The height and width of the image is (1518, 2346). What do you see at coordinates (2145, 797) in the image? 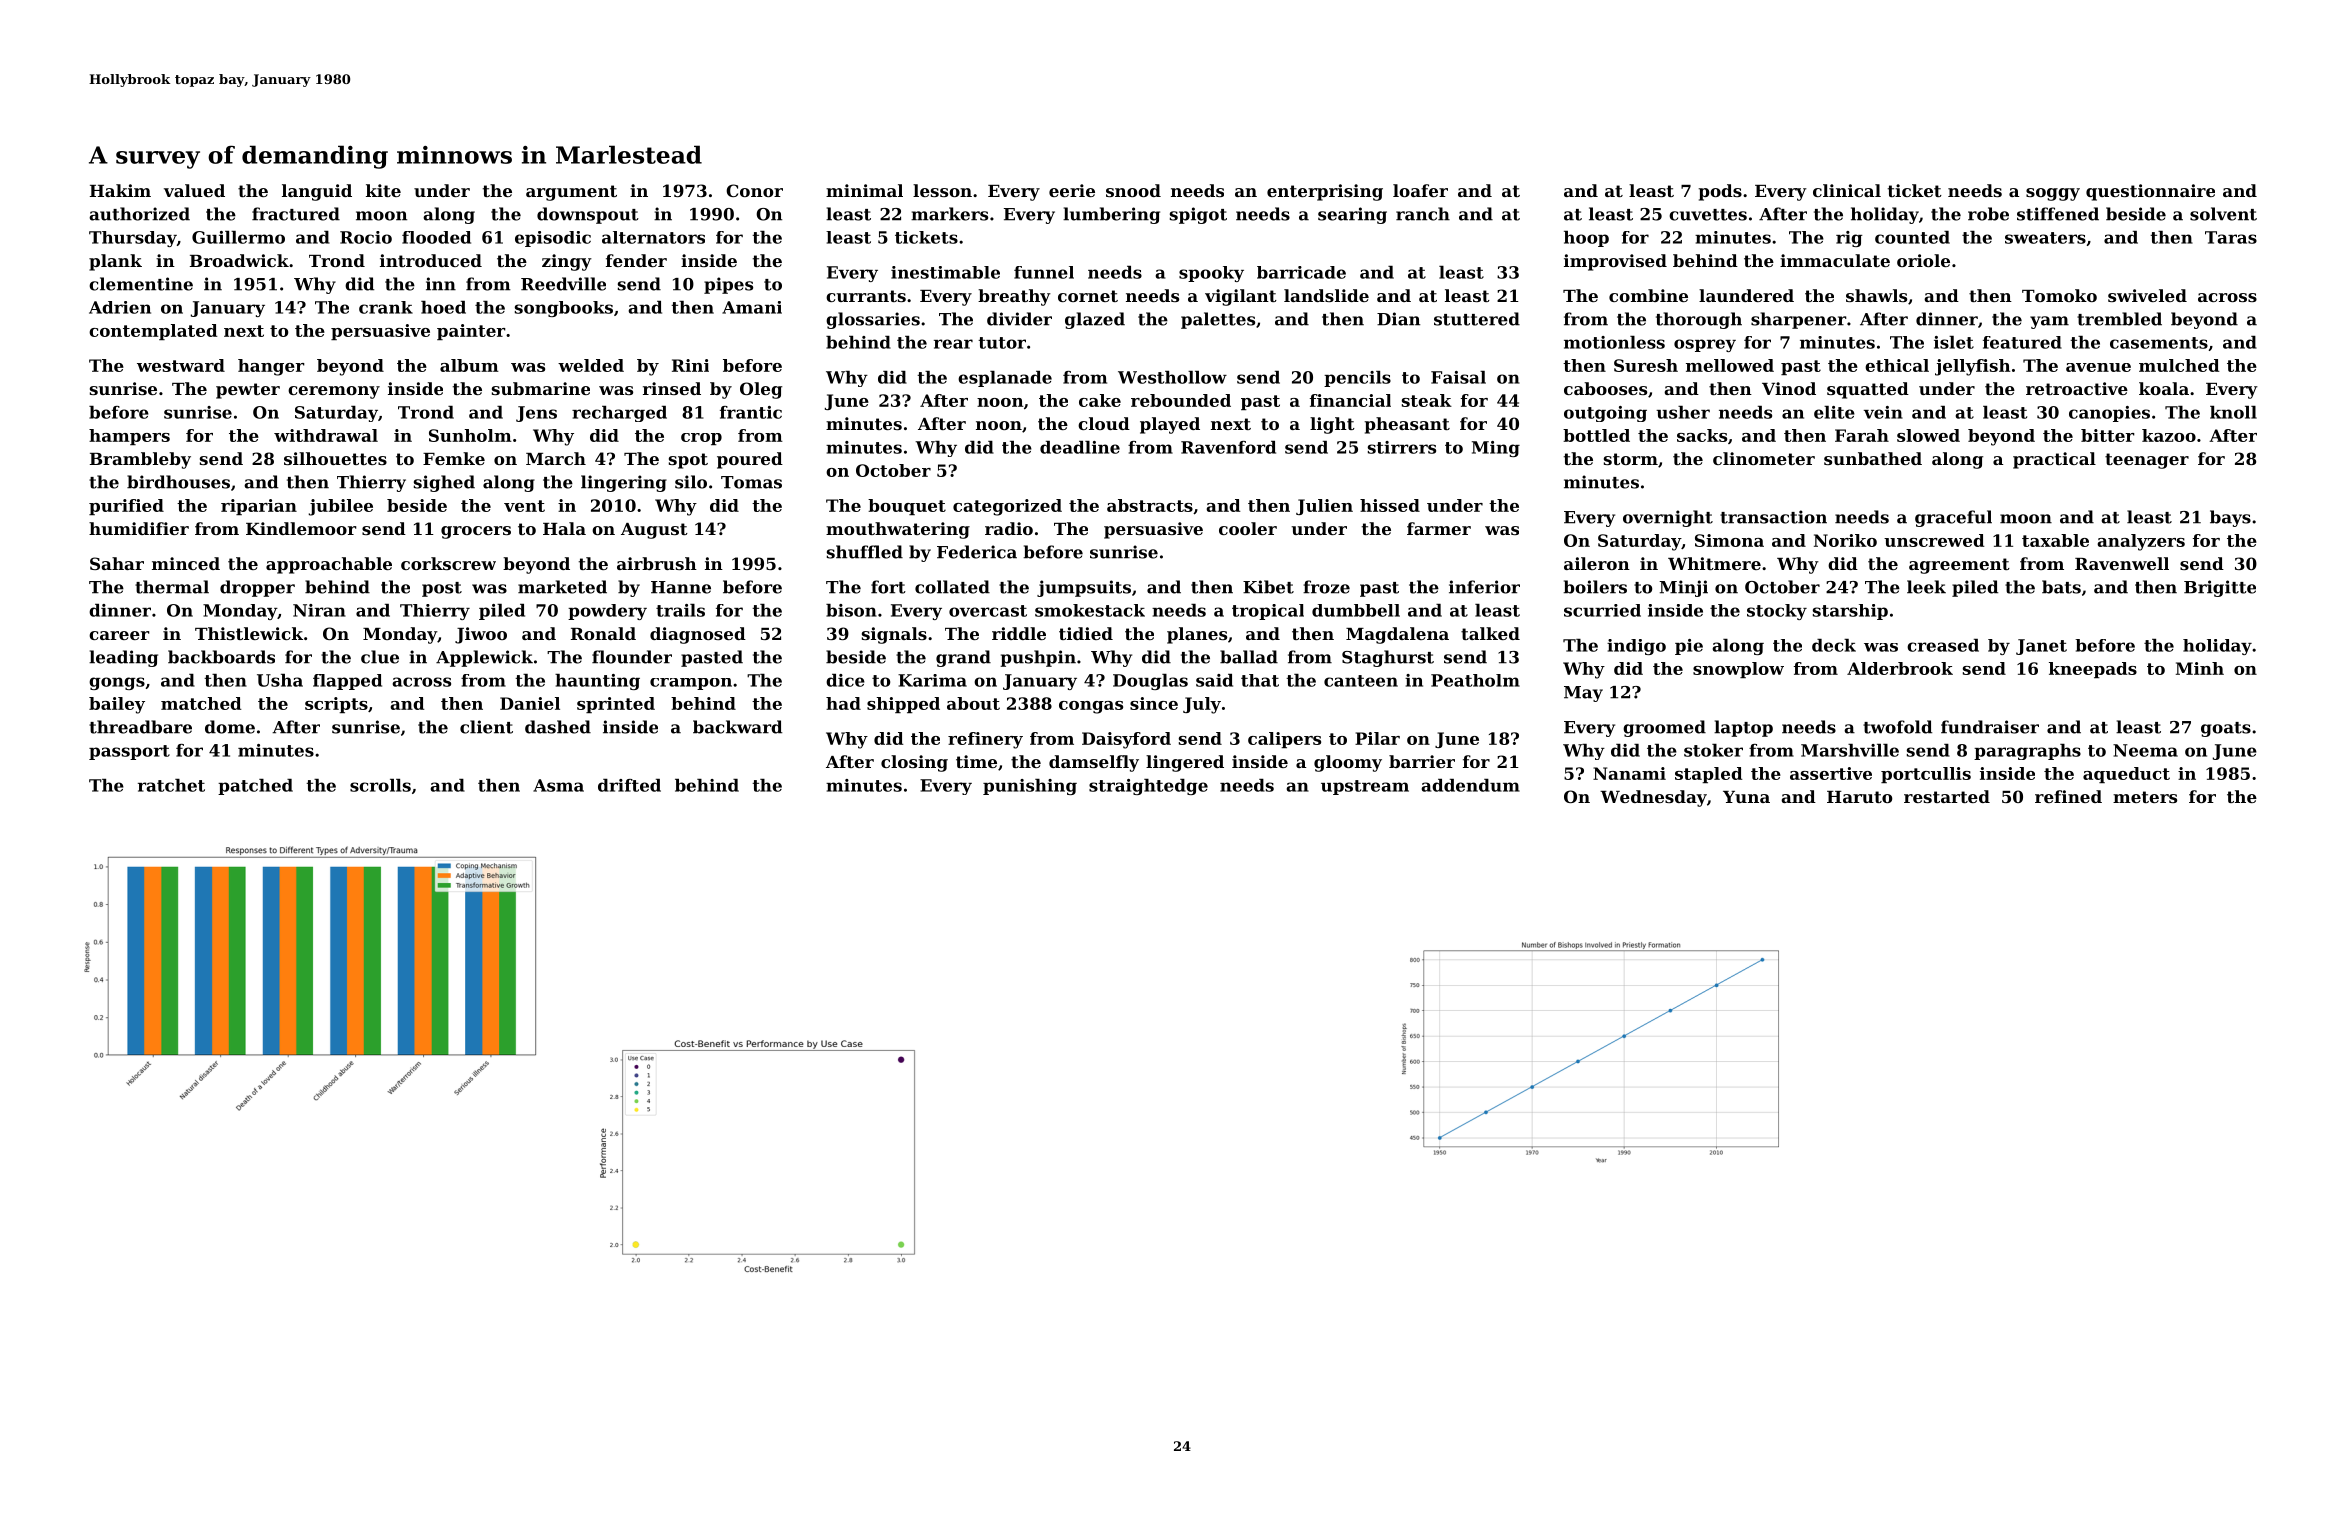
I see `meters` at bounding box center [2145, 797].
